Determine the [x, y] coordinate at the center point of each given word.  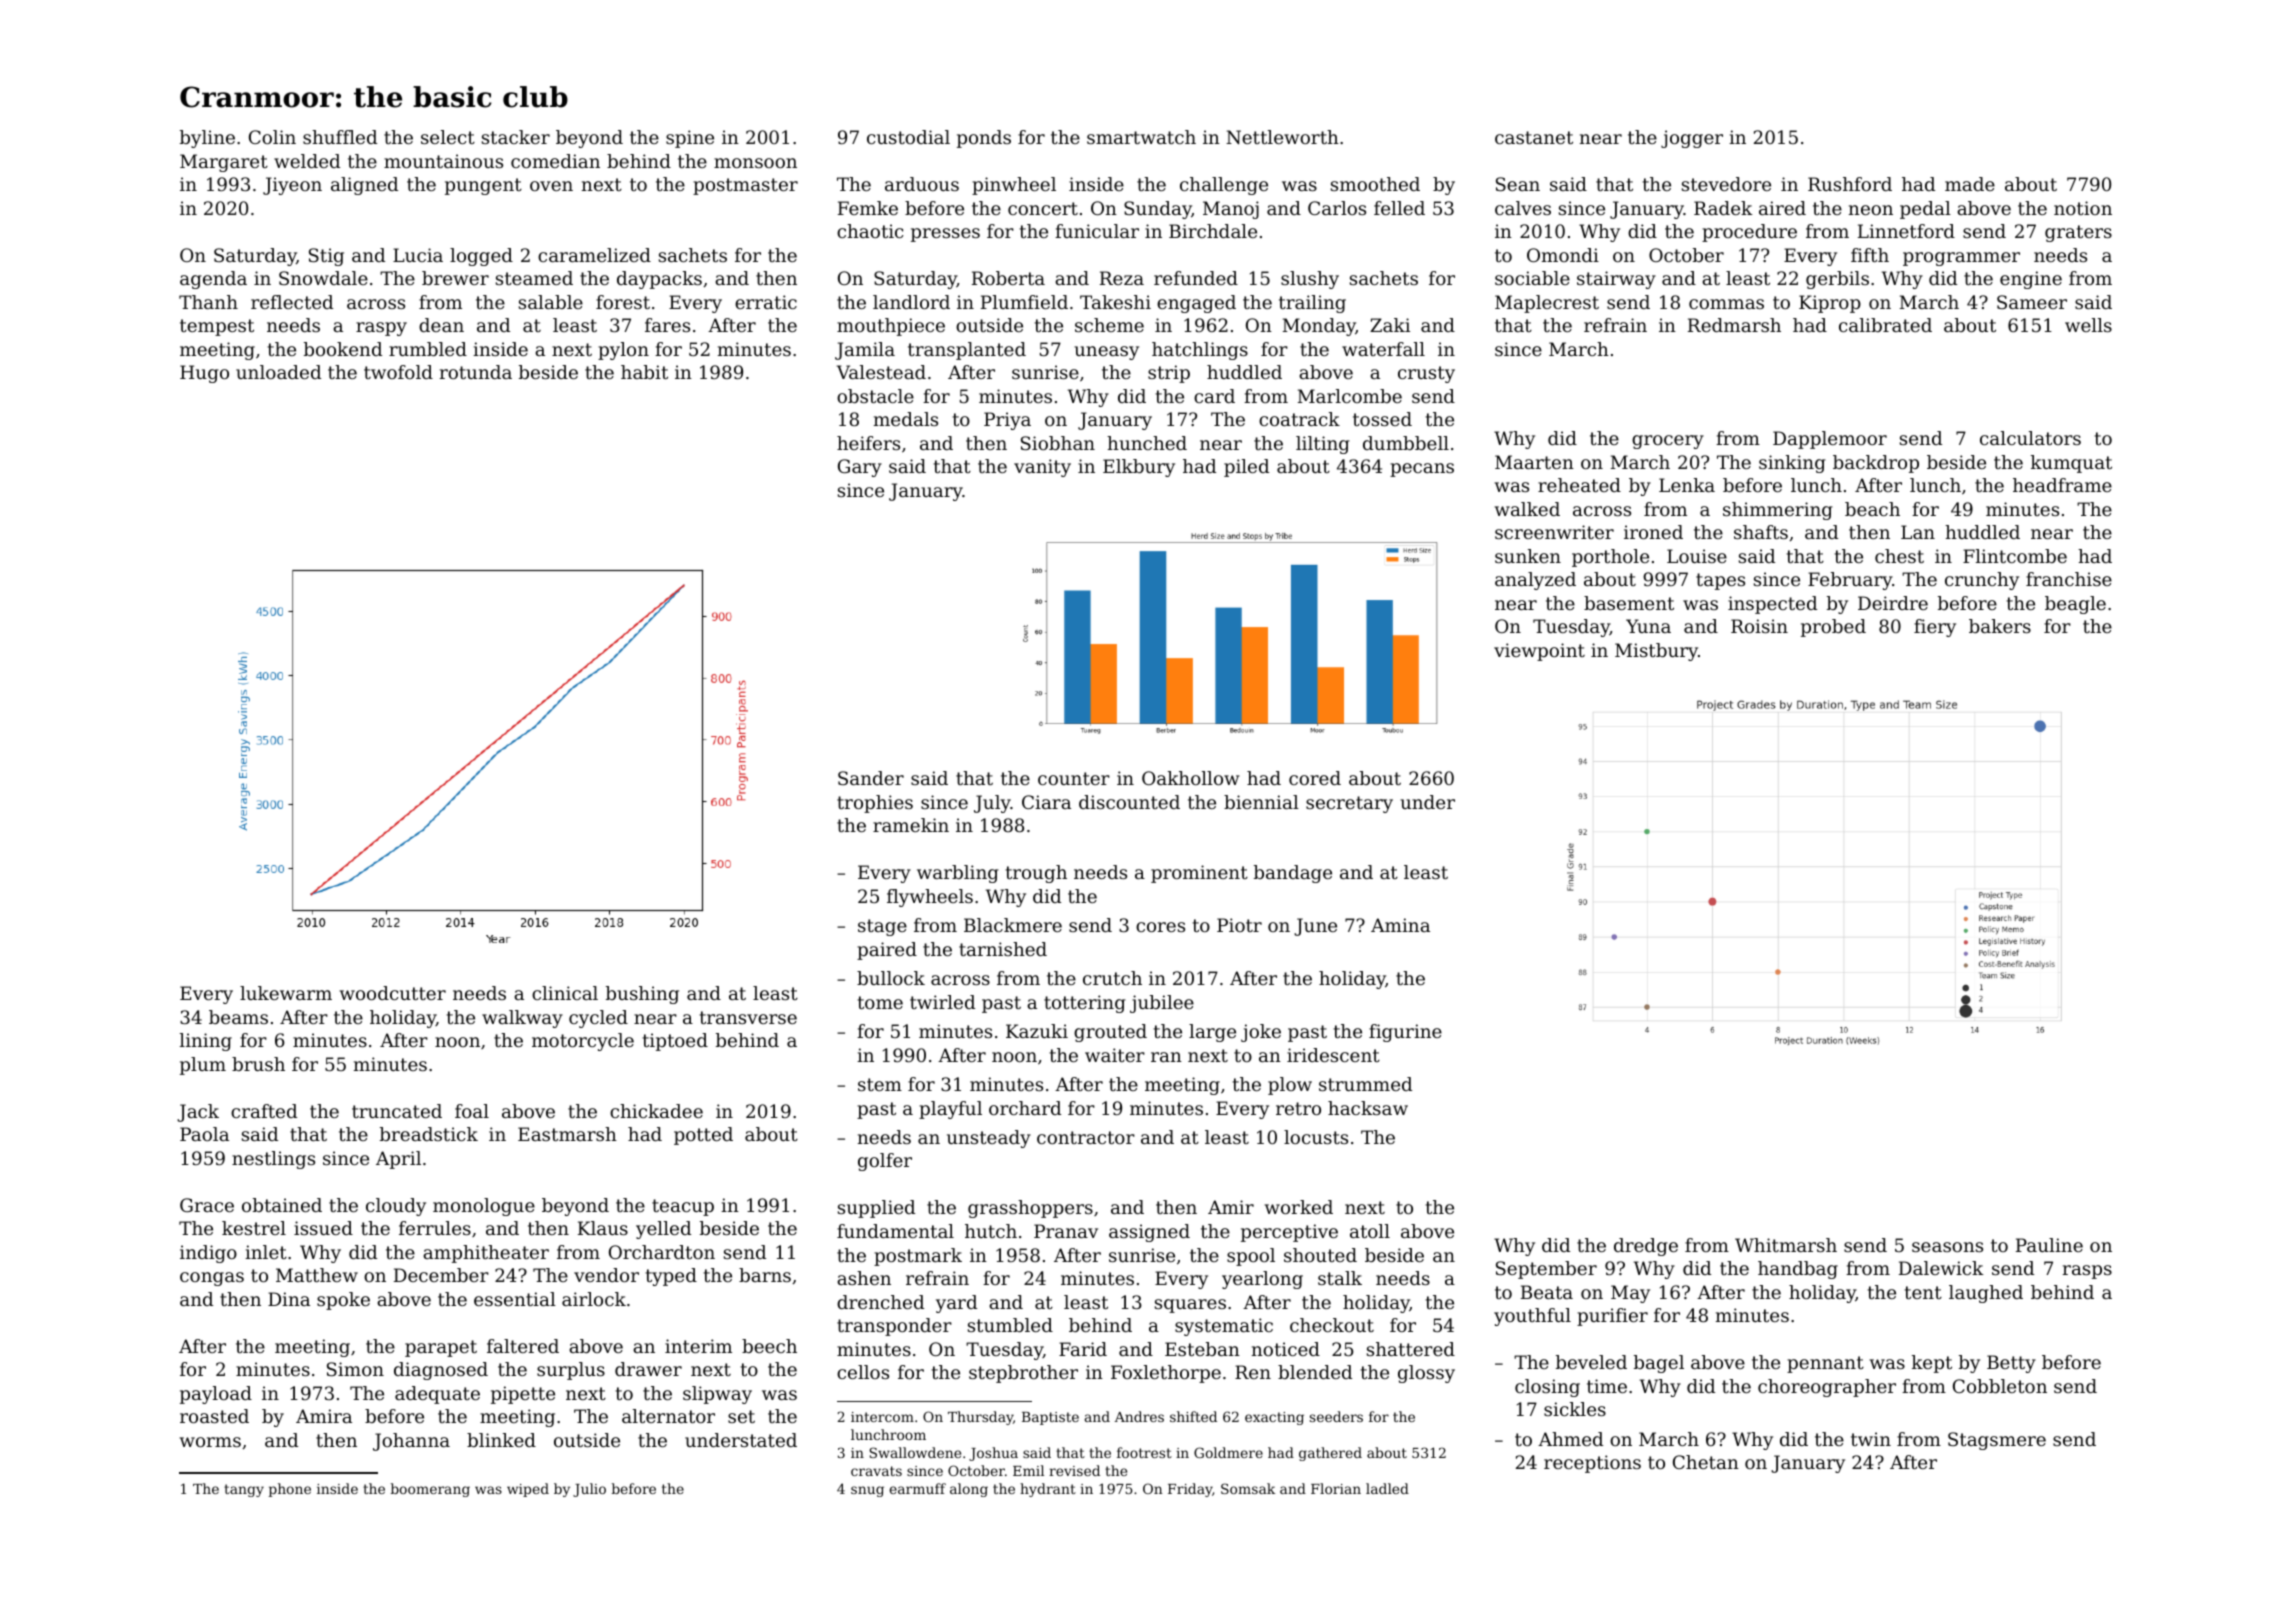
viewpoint [1539, 652]
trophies [875, 804]
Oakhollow [1191, 778]
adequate [437, 1395]
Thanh [208, 302]
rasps [2087, 1272]
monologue [484, 1207]
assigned [1149, 1233]
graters [2078, 233]
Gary [860, 468]
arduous [922, 184]
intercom [882, 1417]
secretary [1349, 804]
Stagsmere [1997, 1441]
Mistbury [1656, 652]
